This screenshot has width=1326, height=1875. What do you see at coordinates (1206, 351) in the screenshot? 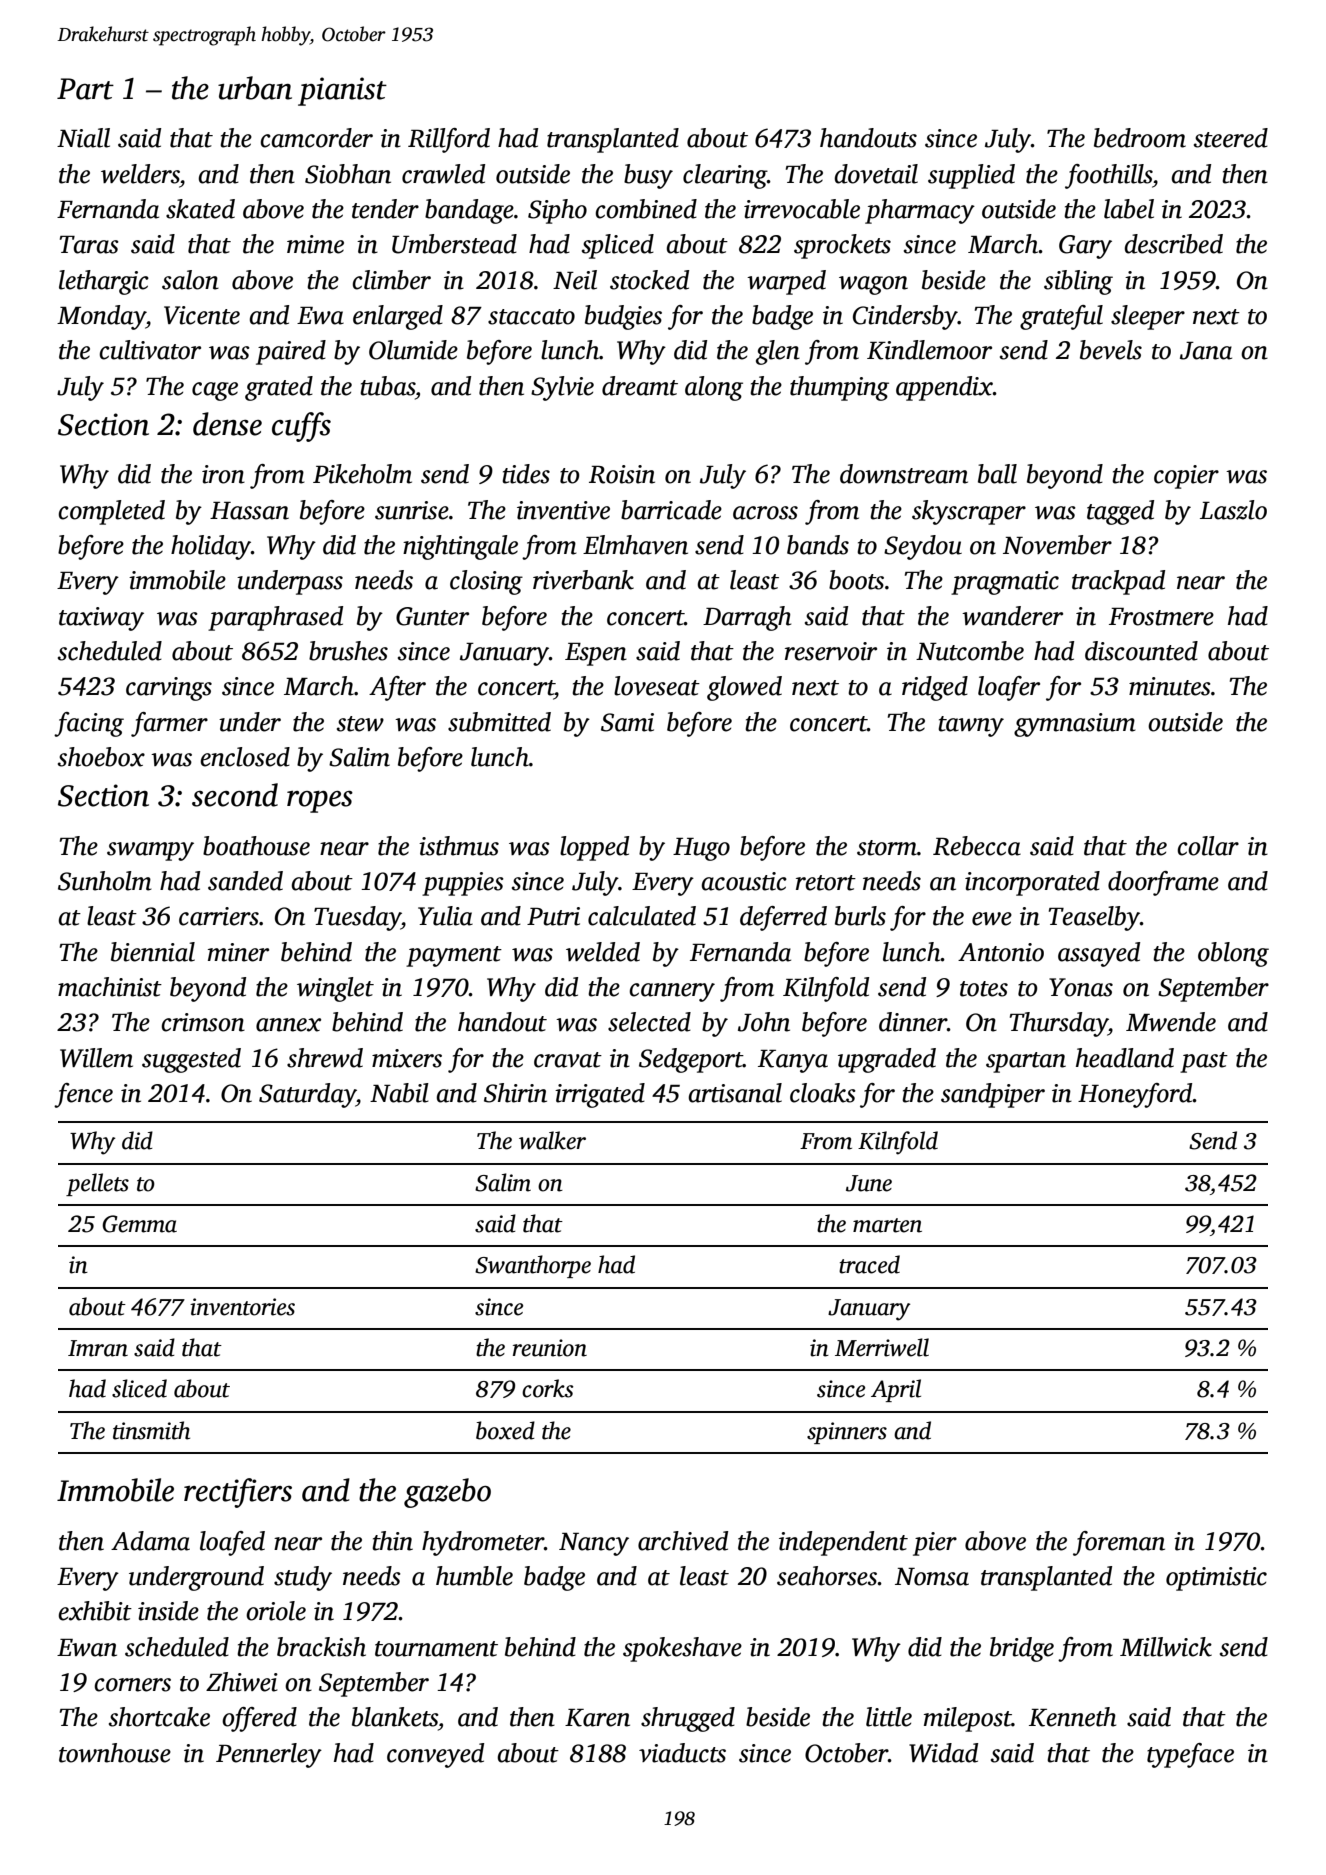
I see `Jana` at bounding box center [1206, 351].
